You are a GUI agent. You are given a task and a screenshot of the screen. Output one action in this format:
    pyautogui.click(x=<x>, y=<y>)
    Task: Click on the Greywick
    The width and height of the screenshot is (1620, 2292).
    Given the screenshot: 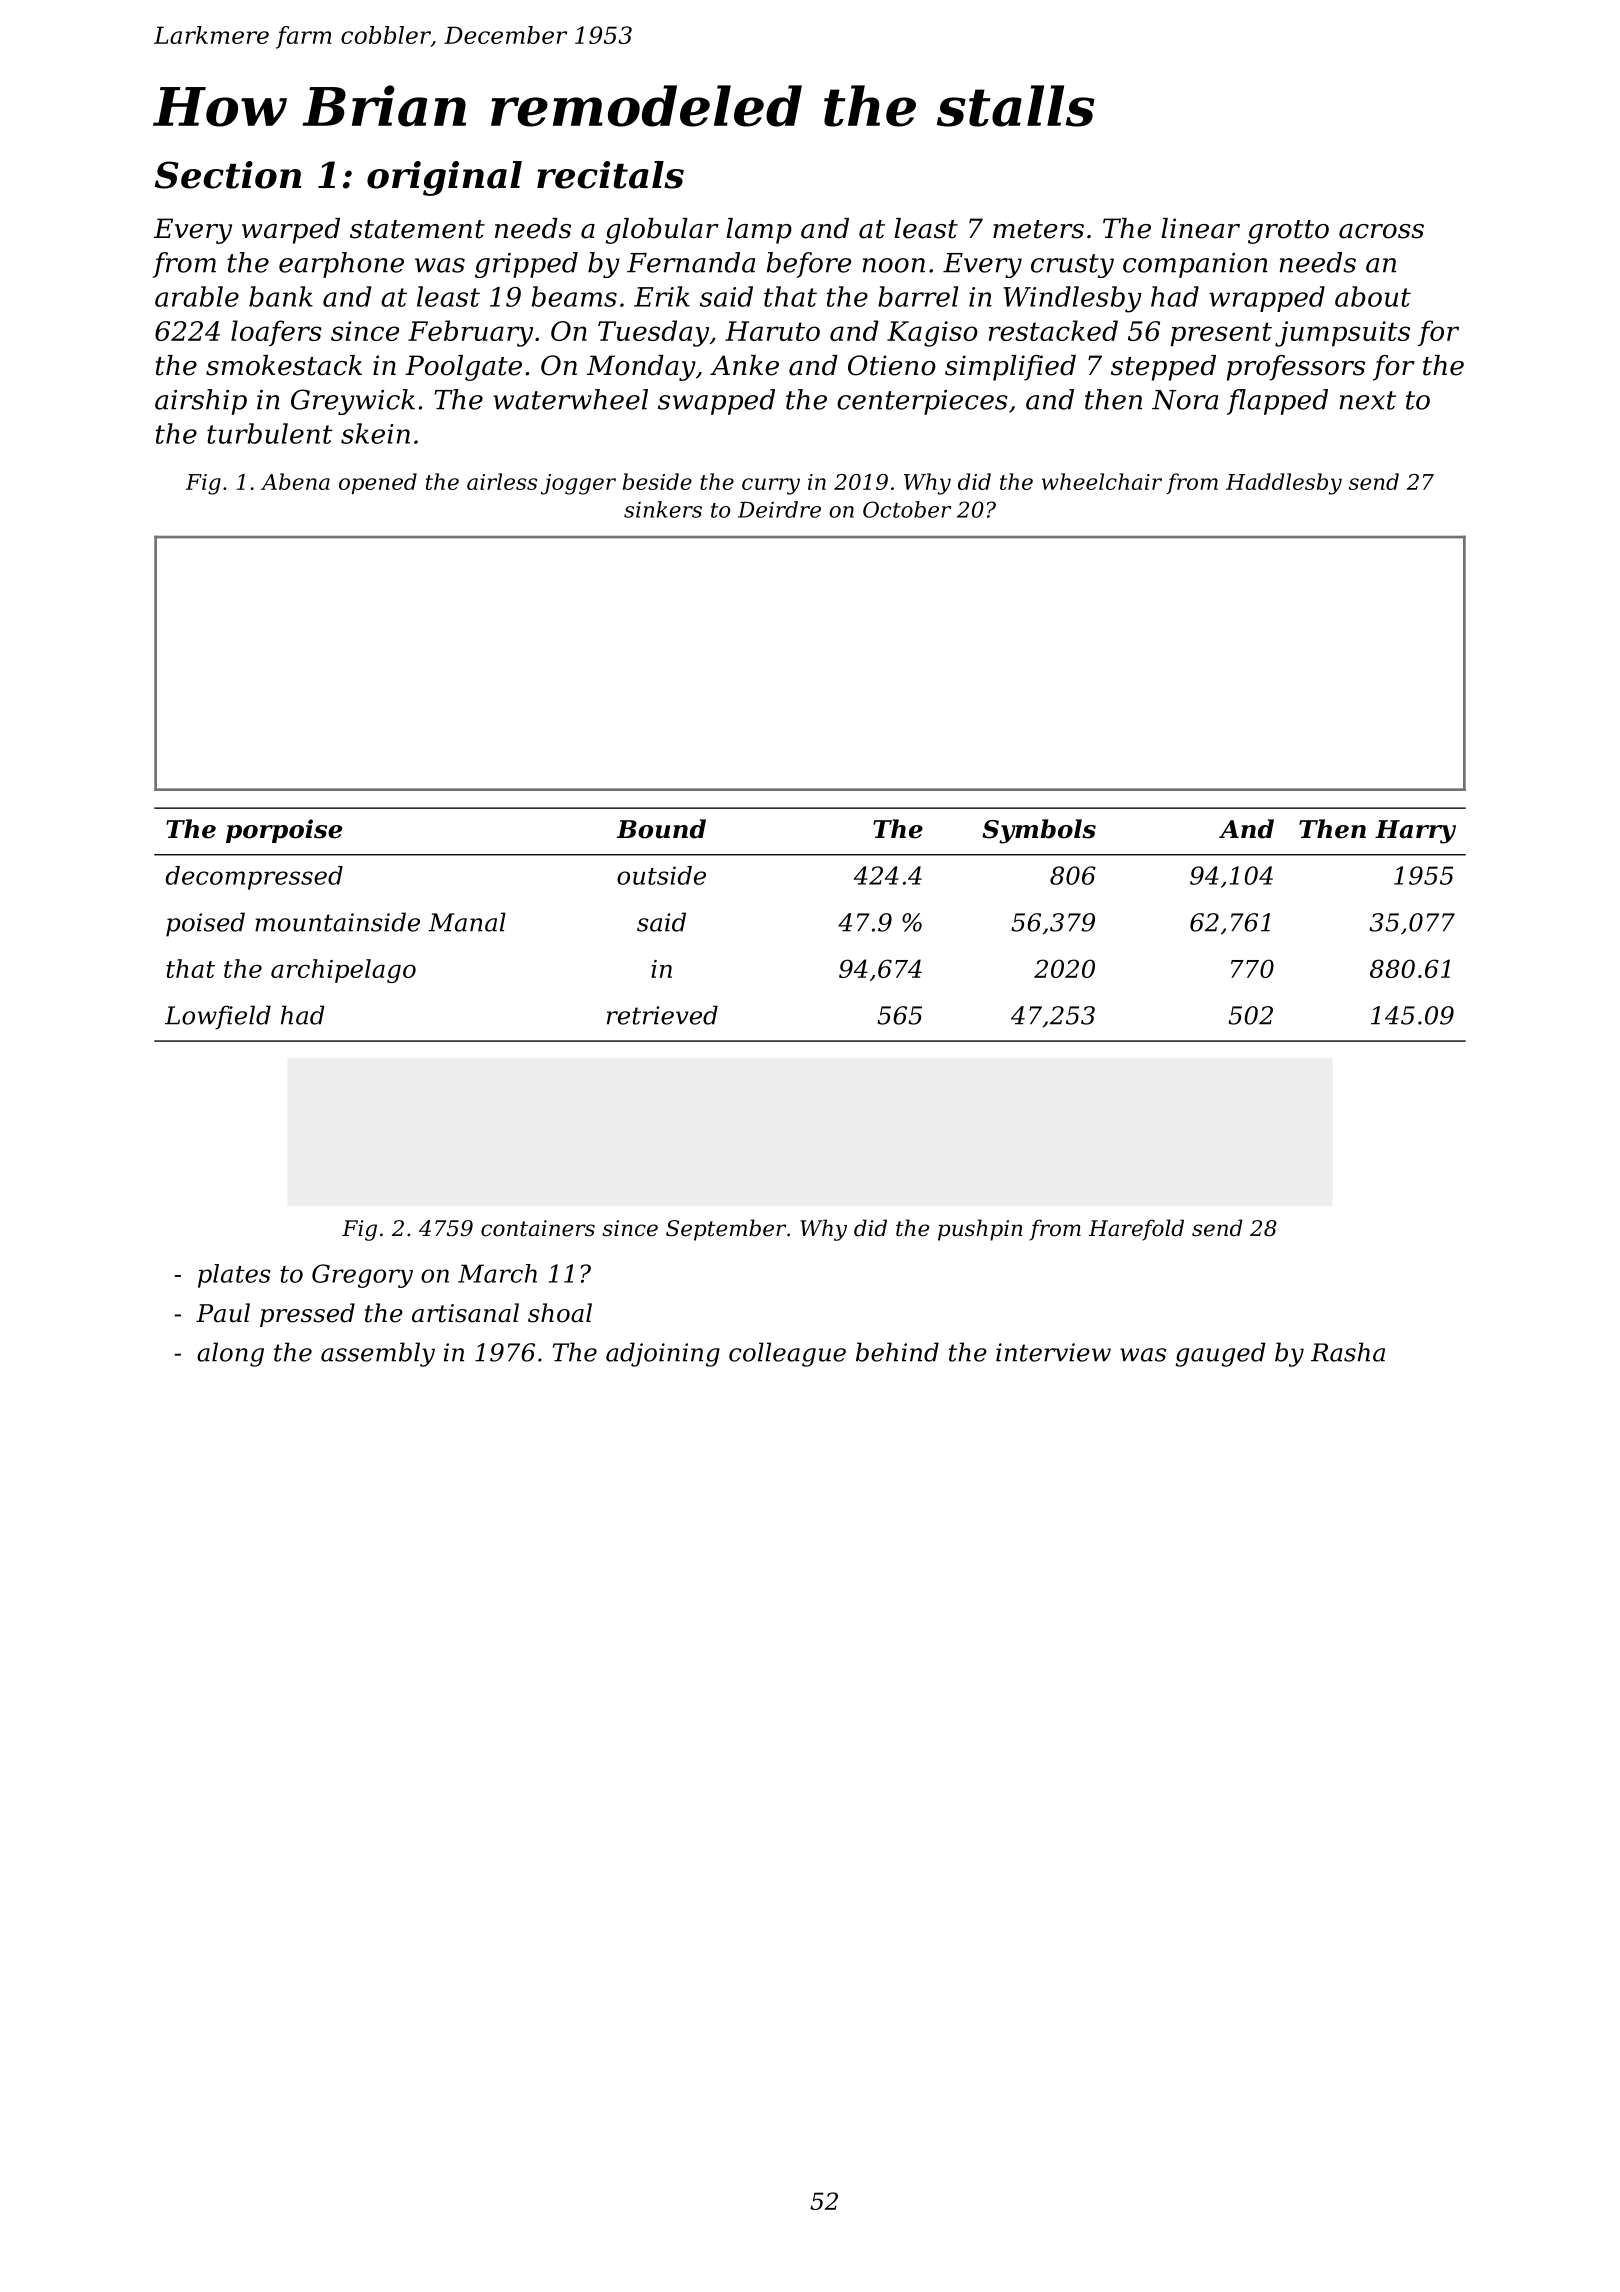 What is the action you would take?
    pyautogui.click(x=353, y=402)
